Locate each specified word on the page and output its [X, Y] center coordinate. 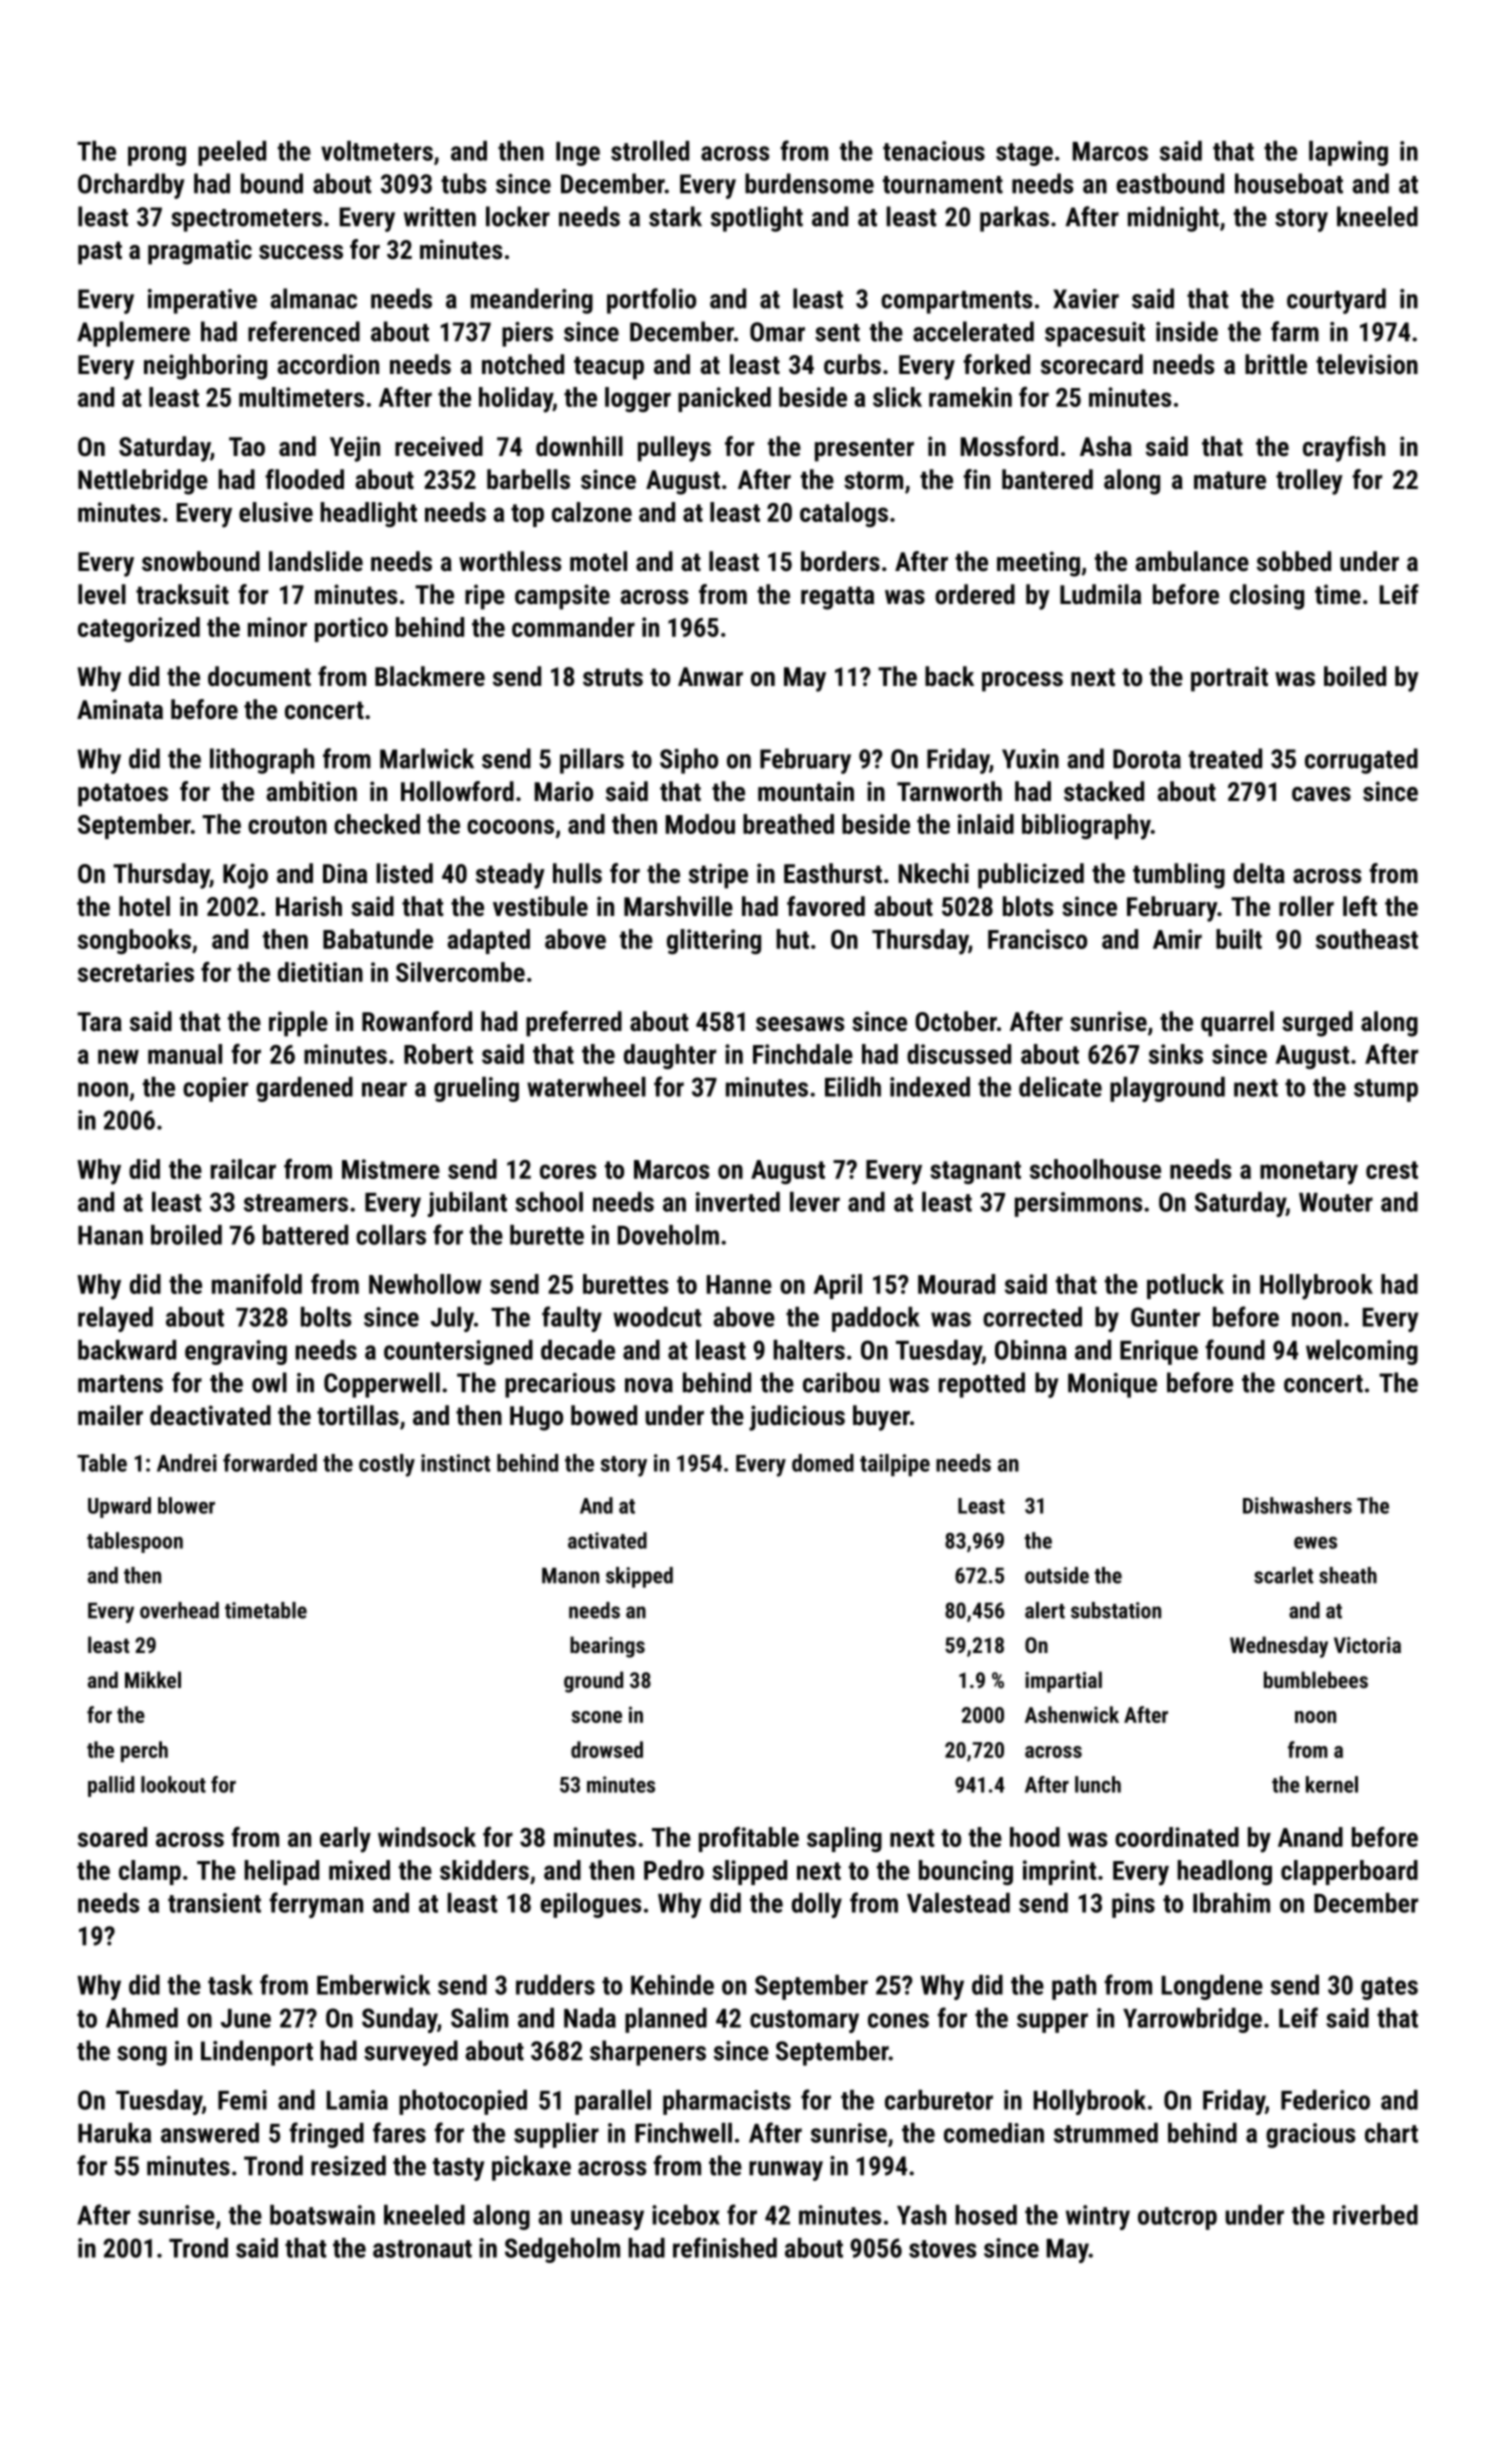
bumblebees [1316, 1679]
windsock [427, 1837]
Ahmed [142, 2018]
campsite [562, 597]
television [1367, 364]
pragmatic [200, 252]
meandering [532, 301]
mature [1230, 480]
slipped [749, 1872]
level [102, 594]
